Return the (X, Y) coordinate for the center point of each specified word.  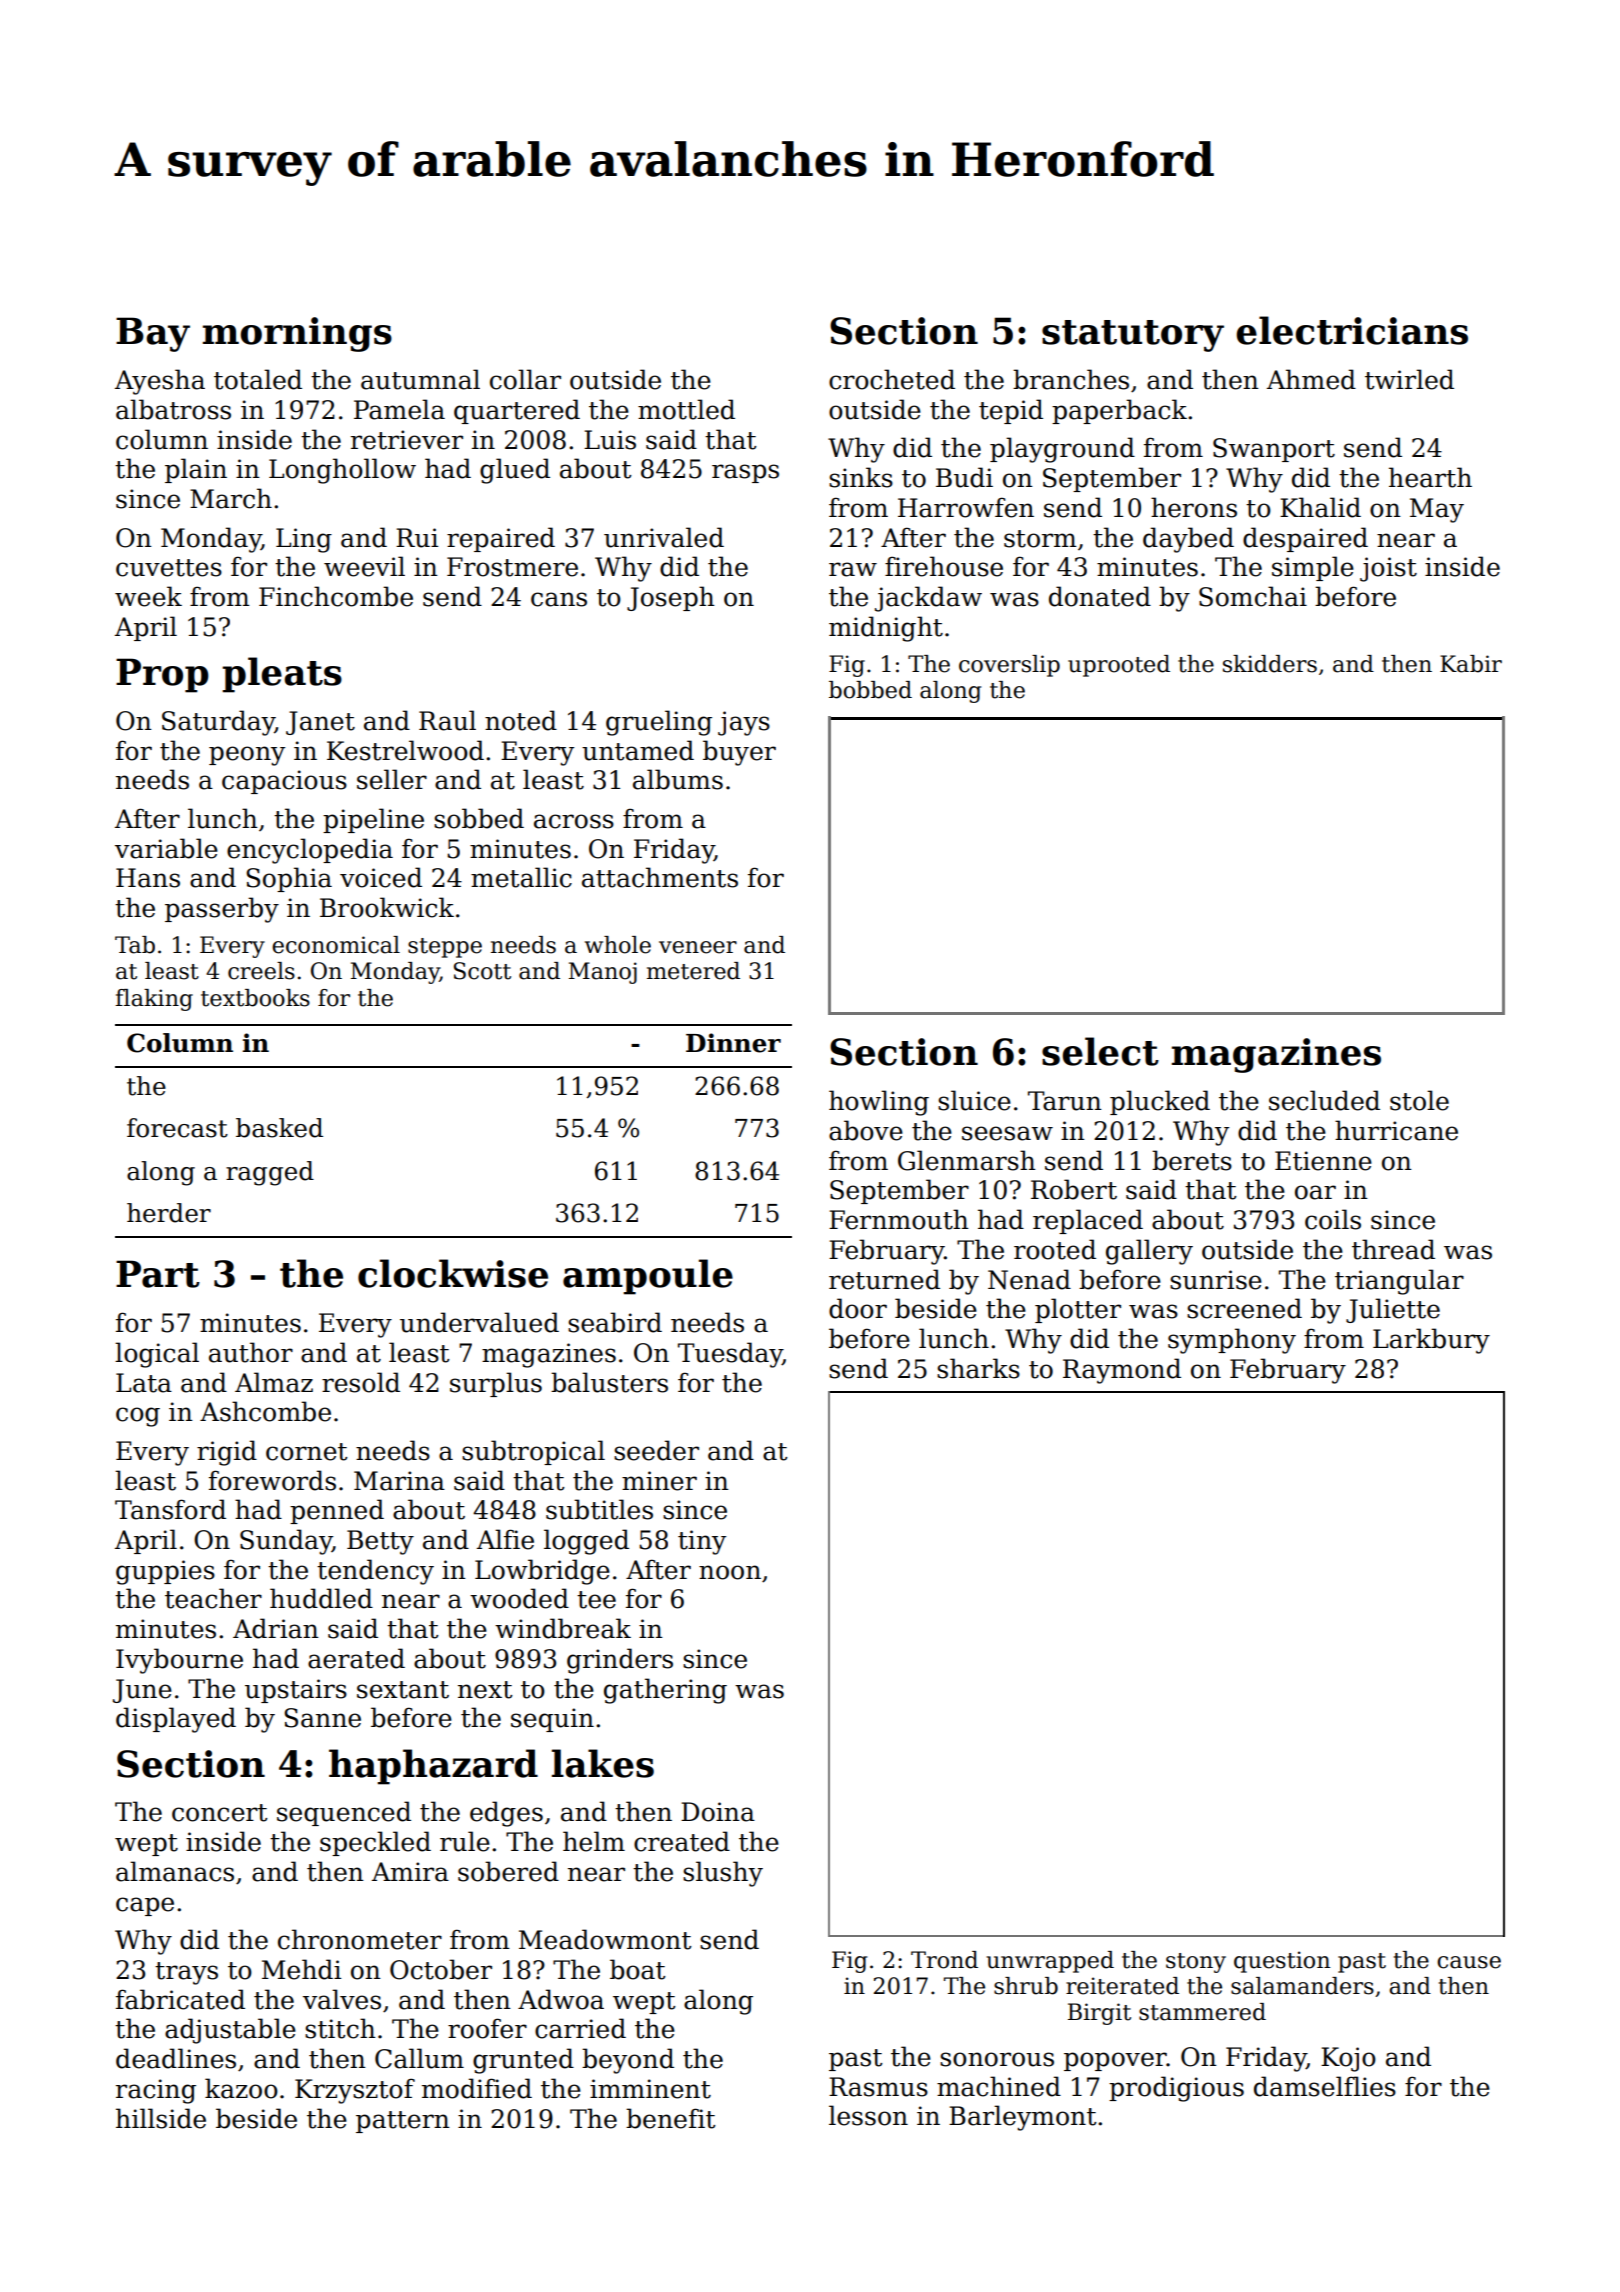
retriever (407, 440)
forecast (177, 1128)
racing (156, 2091)
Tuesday (730, 1355)
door (858, 1308)
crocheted (892, 379)
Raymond (1122, 1371)
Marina (399, 1481)
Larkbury (1431, 1341)
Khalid (1320, 507)
